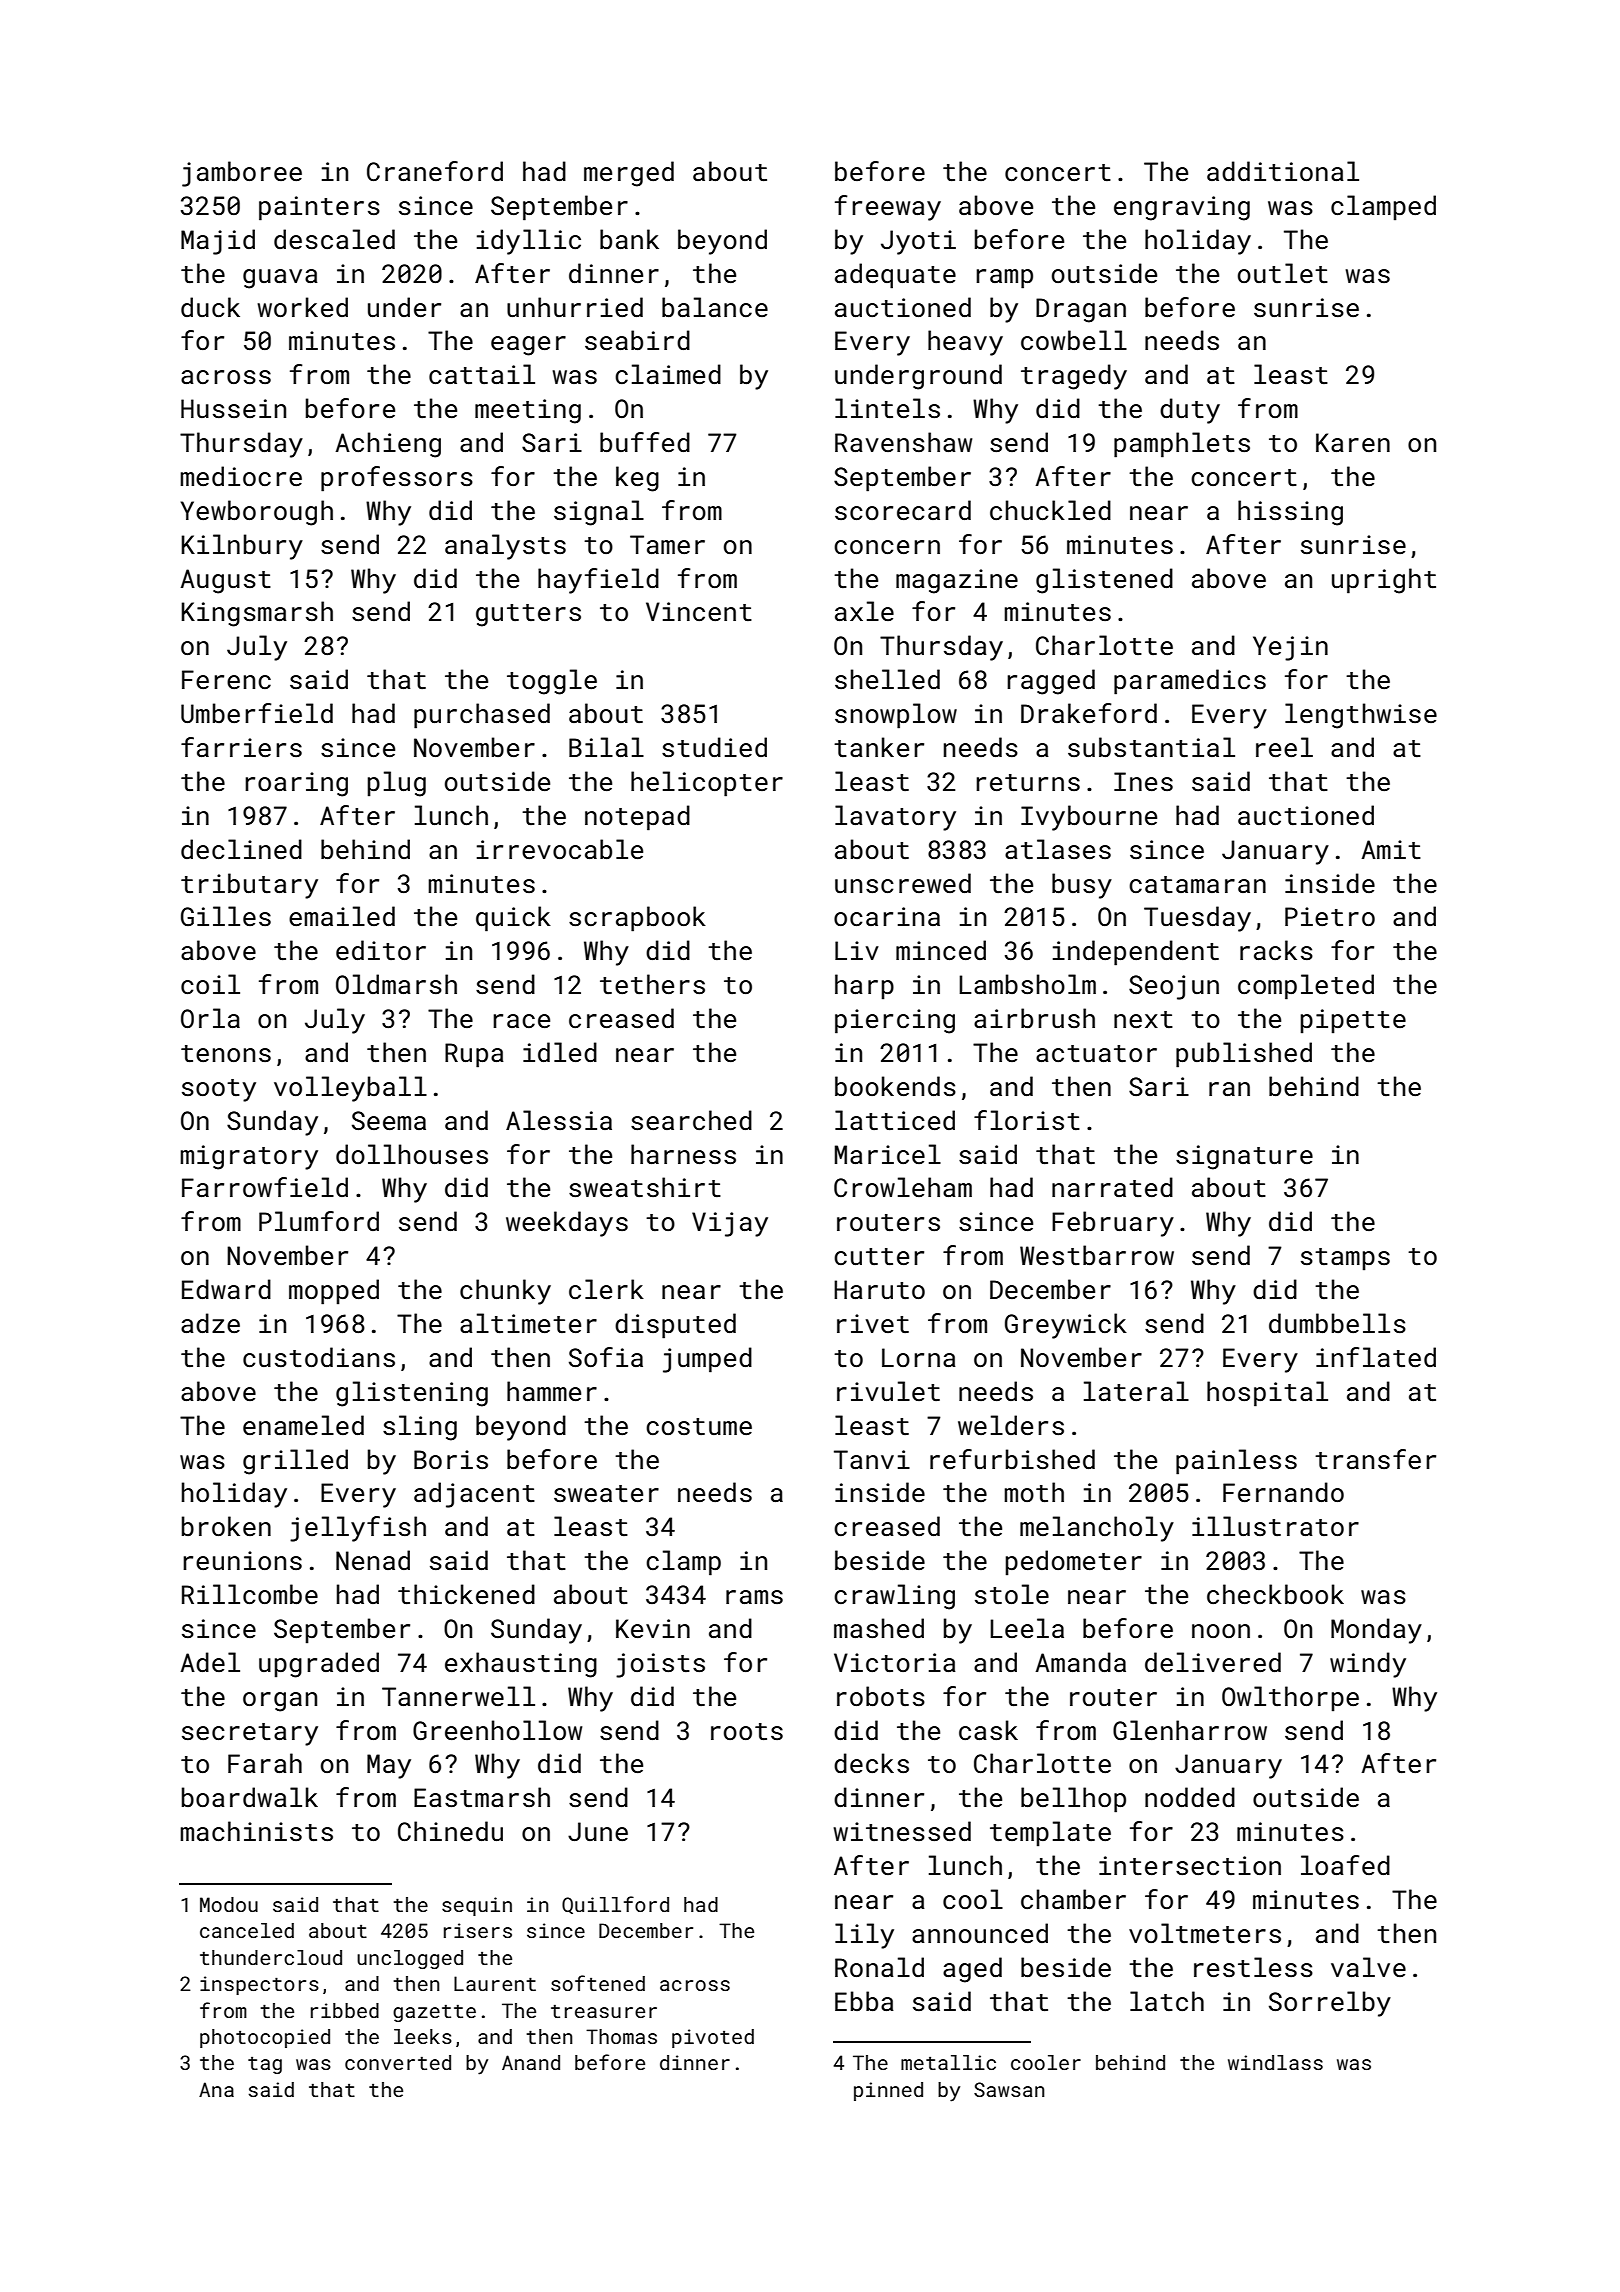  I want to click on bellhop, so click(1073, 1800).
